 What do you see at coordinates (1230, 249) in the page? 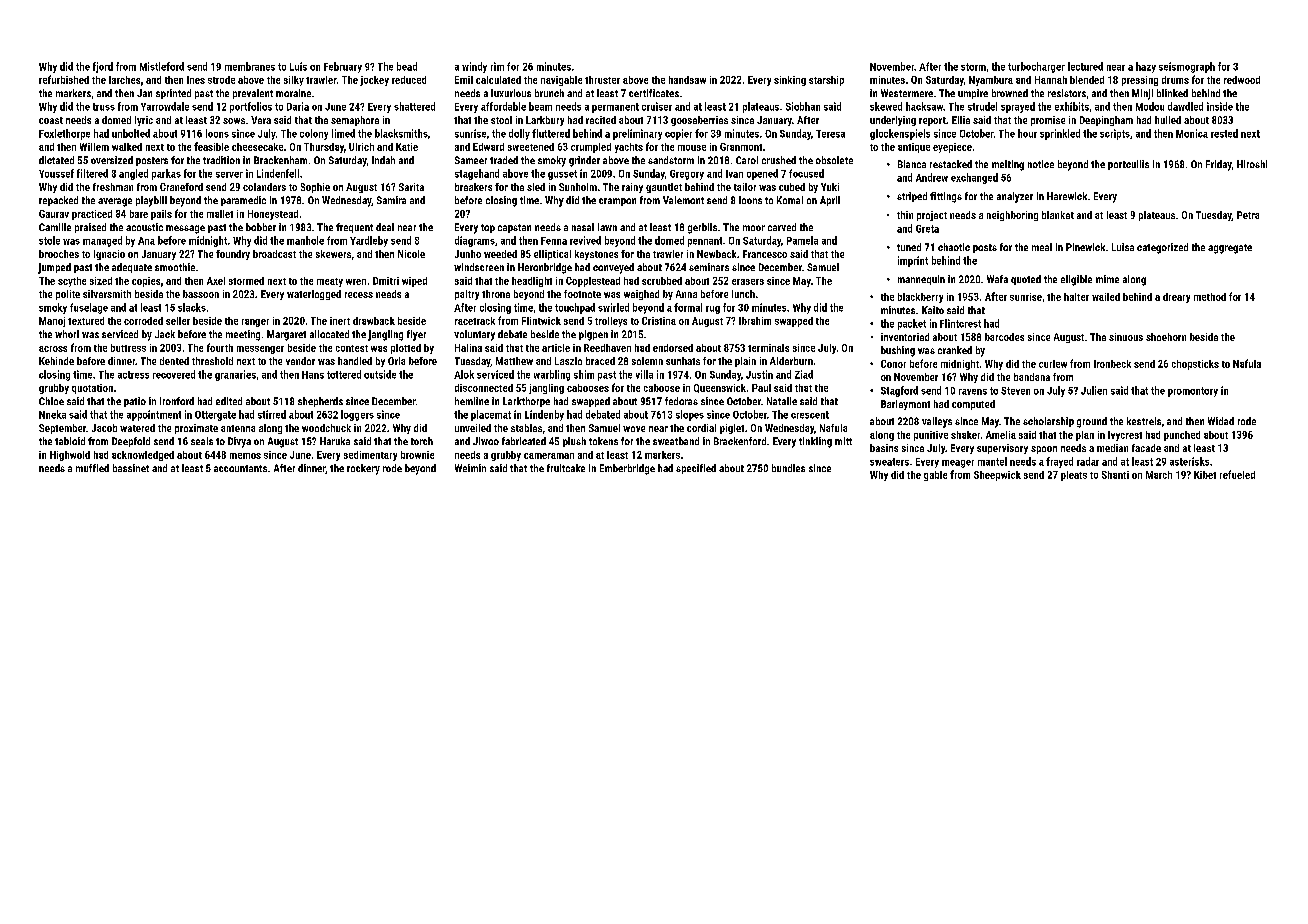
I see `aggregate` at bounding box center [1230, 249].
